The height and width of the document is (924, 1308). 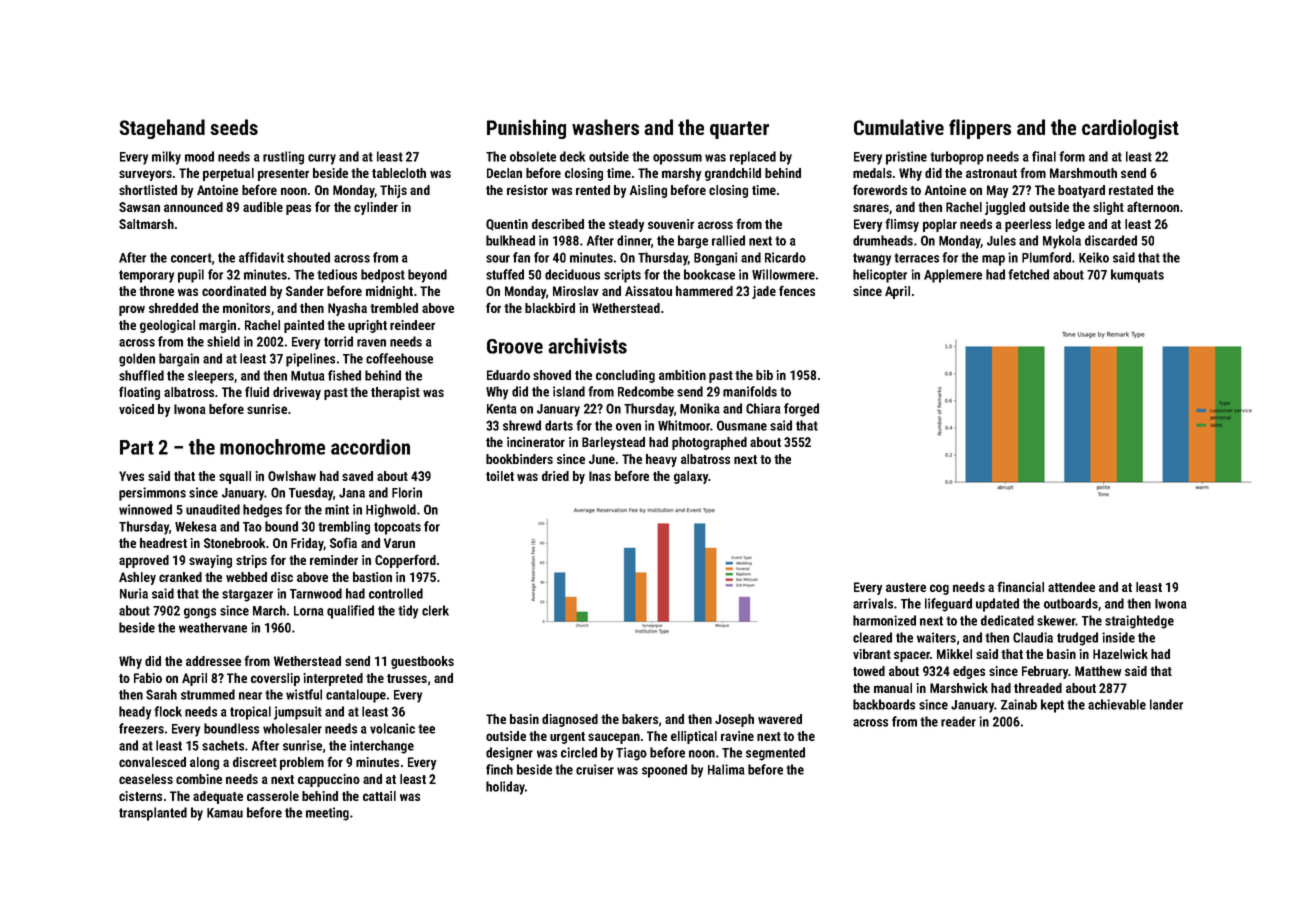 What do you see at coordinates (234, 127) in the document?
I see `seeds` at bounding box center [234, 127].
